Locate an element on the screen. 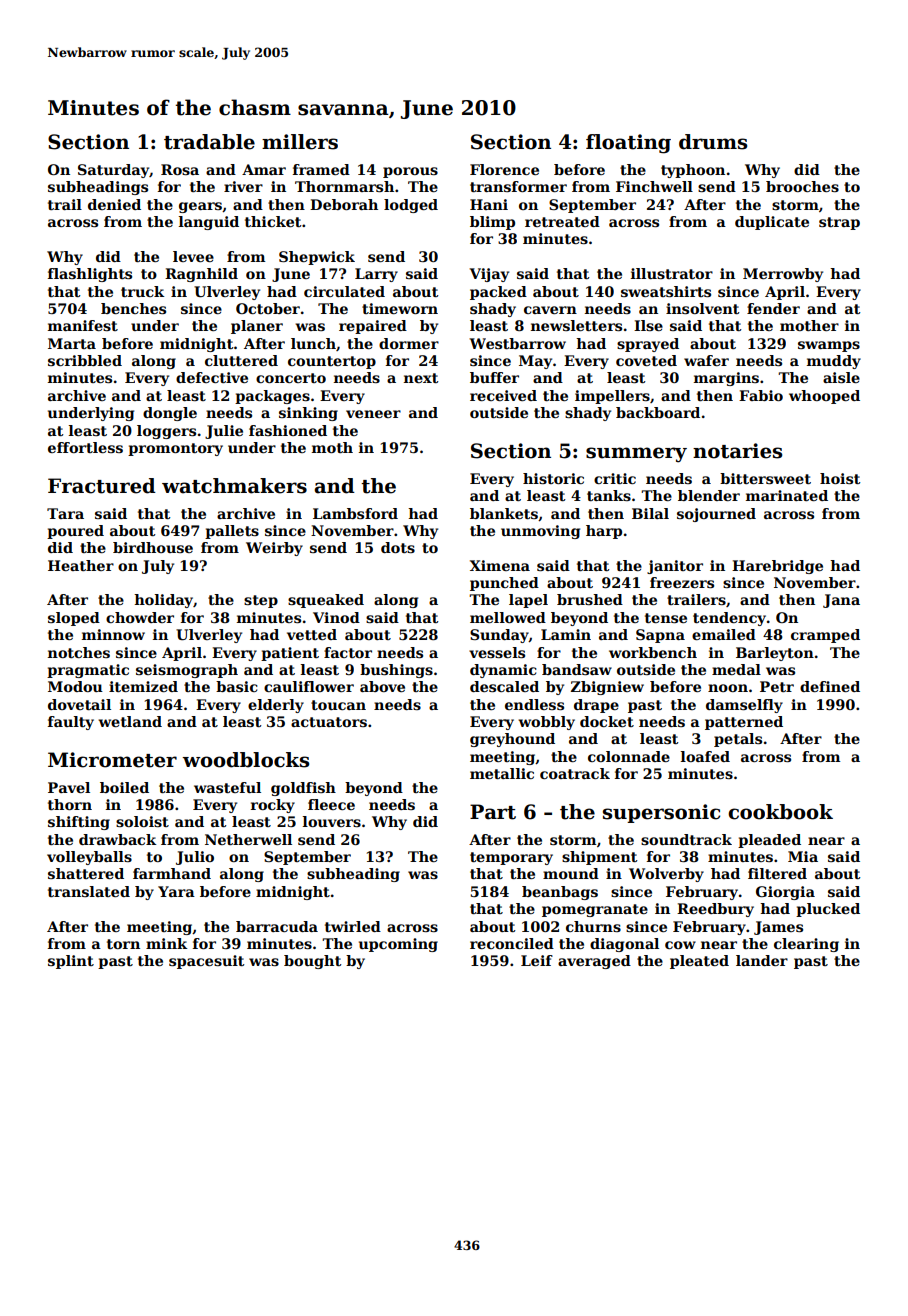 The height and width of the screenshot is (1316, 908). typhoon is located at coordinates (693, 171).
